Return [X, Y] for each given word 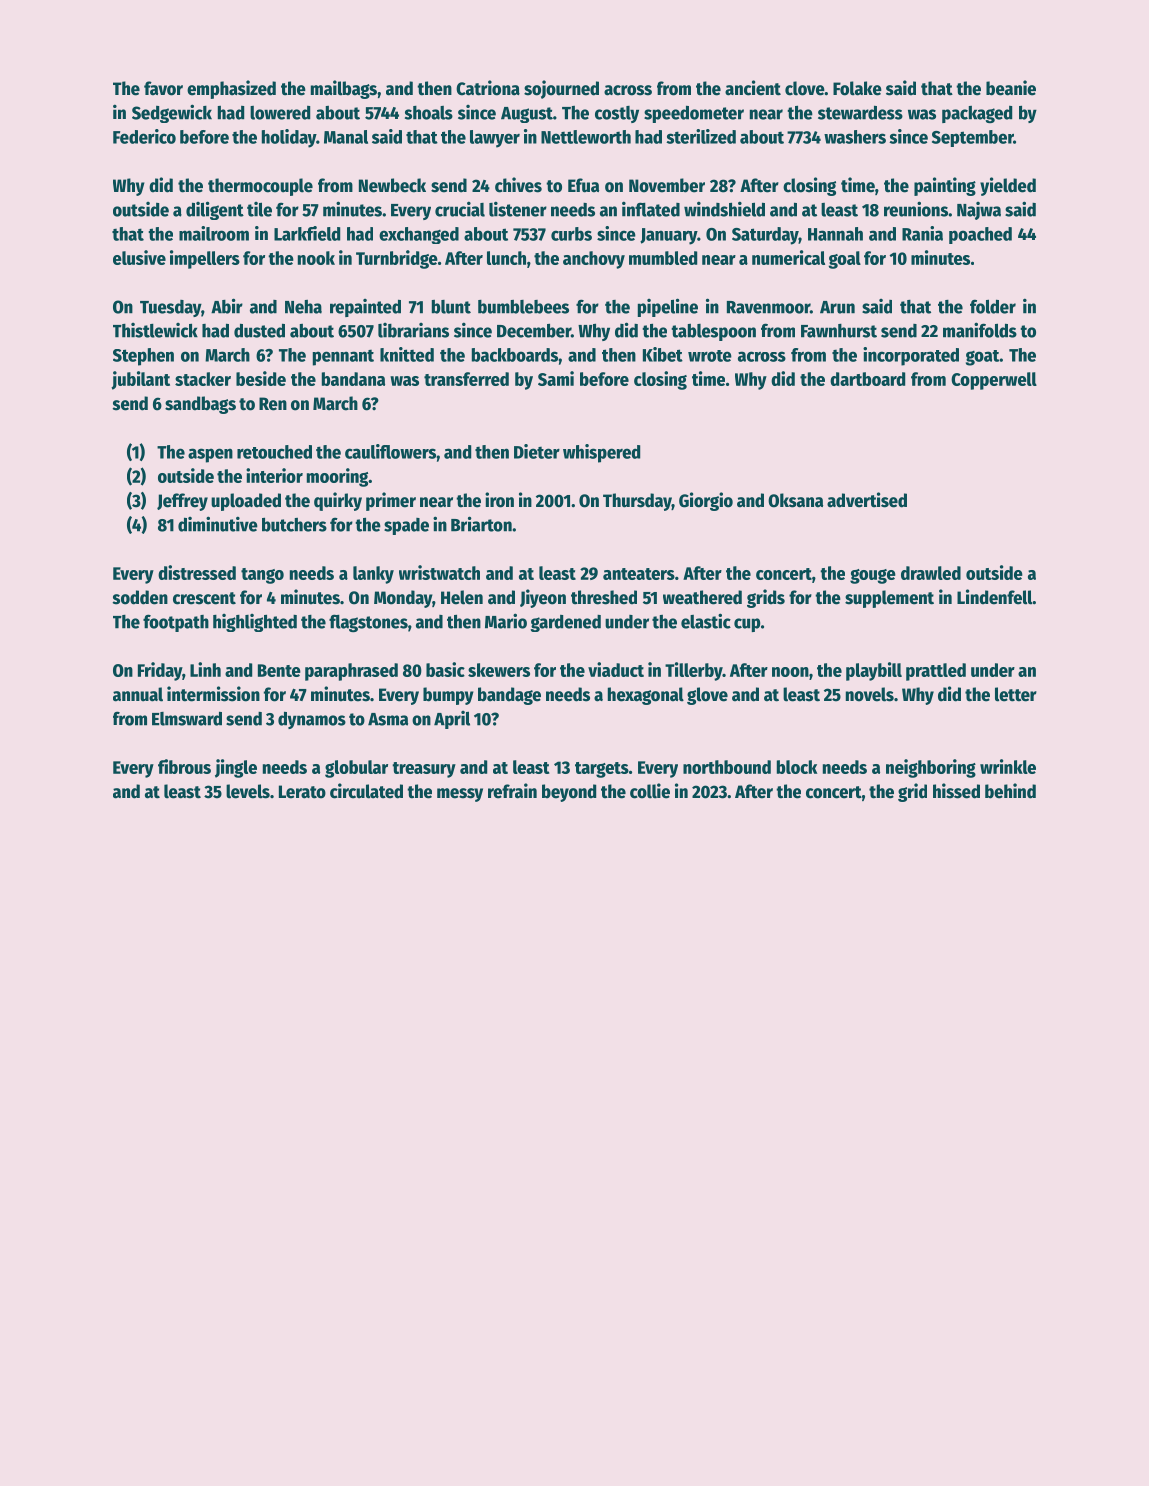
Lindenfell [994, 597]
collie [650, 791]
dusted [259, 330]
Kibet [663, 354]
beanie [1011, 88]
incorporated [911, 356]
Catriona [488, 88]
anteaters [639, 574]
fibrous [184, 766]
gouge [873, 576]
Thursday [637, 502]
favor [163, 88]
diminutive [218, 524]
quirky [338, 501]
